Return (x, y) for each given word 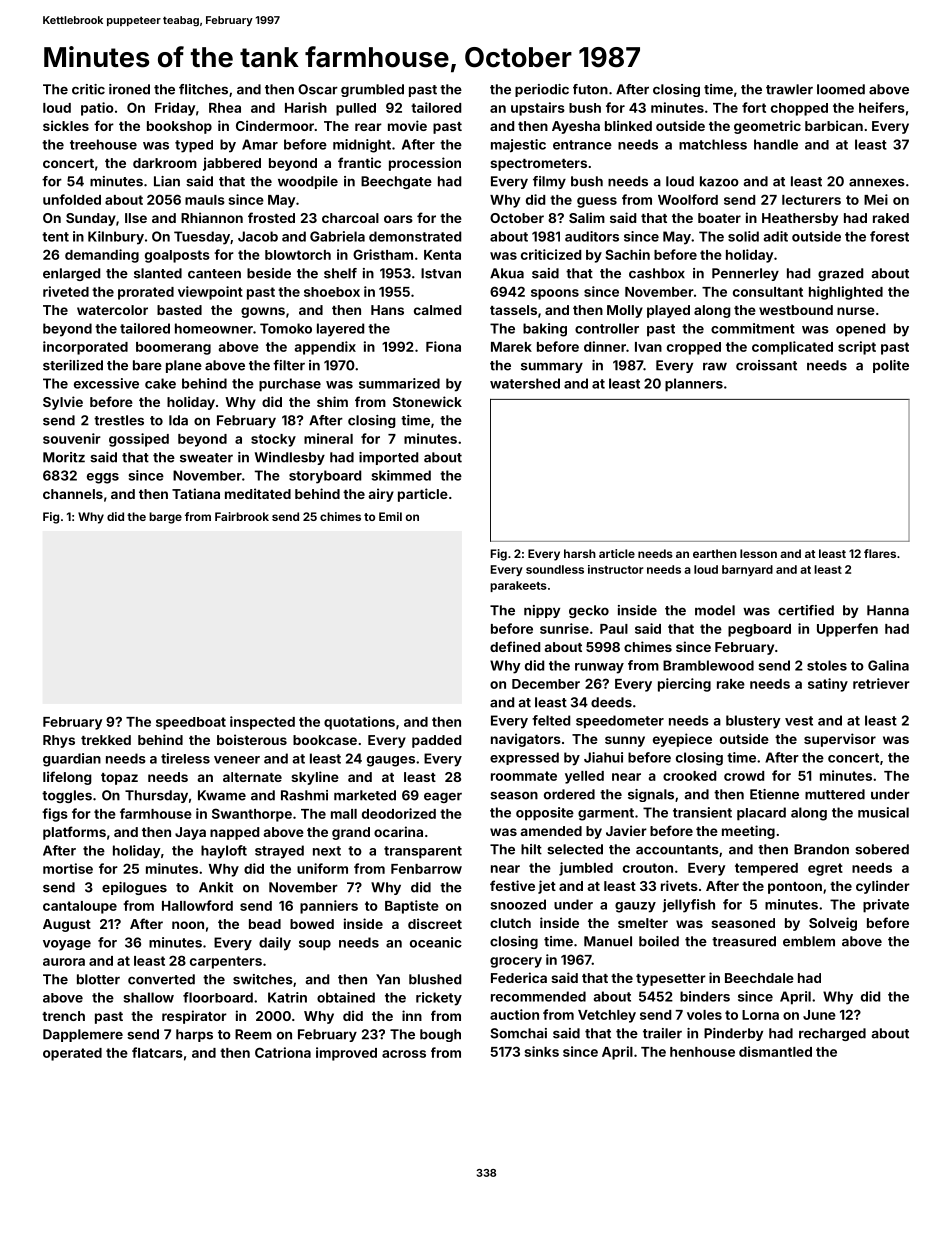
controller (607, 328)
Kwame (222, 795)
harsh (580, 553)
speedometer (620, 722)
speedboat (191, 723)
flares (880, 553)
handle (776, 144)
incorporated (85, 348)
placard (761, 814)
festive (512, 885)
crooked (689, 776)
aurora (64, 962)
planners (694, 385)
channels (73, 494)
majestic (518, 146)
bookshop (179, 127)
